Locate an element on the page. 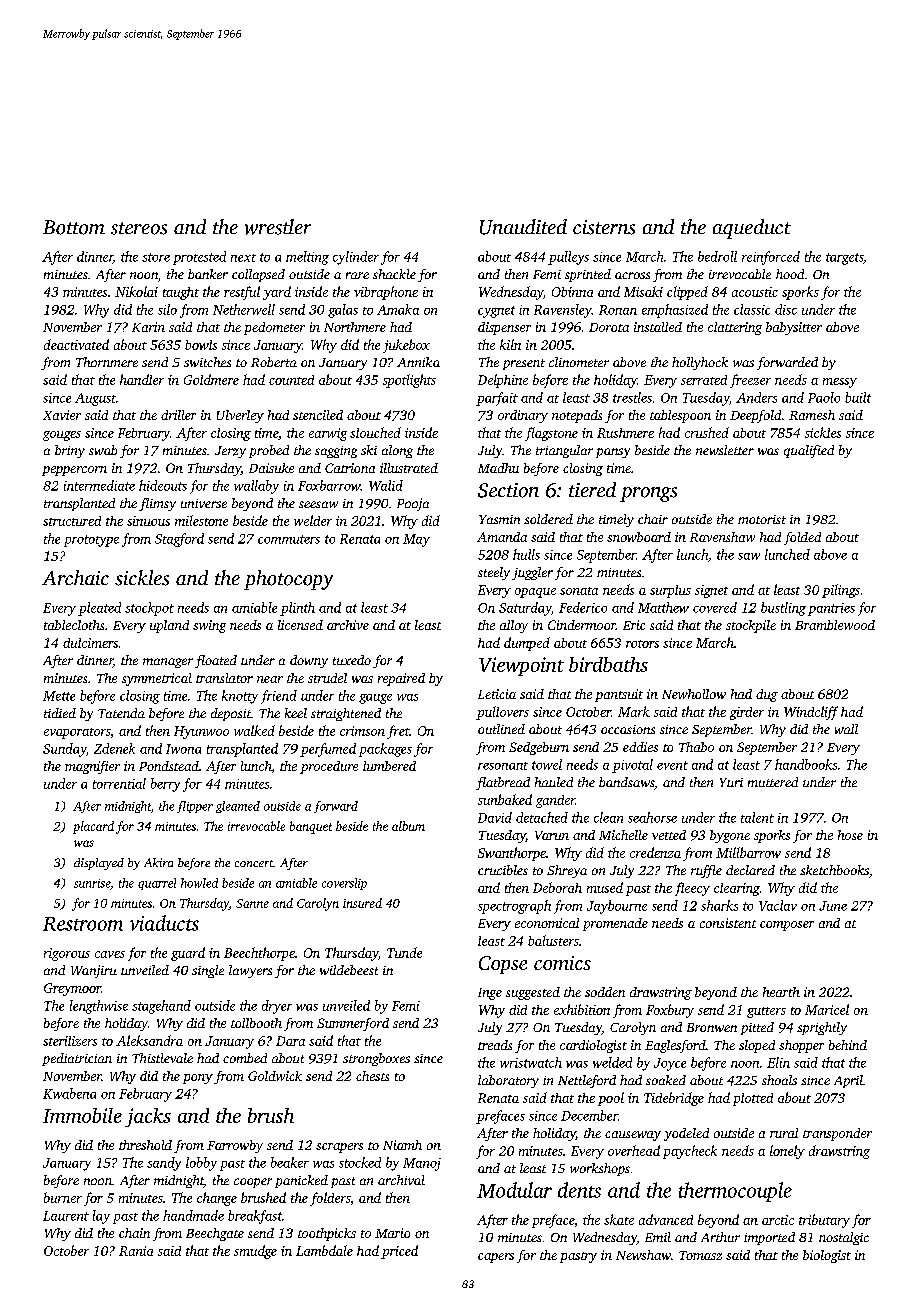 This image has height=1308, width=924. smudge is located at coordinates (255, 1252).
